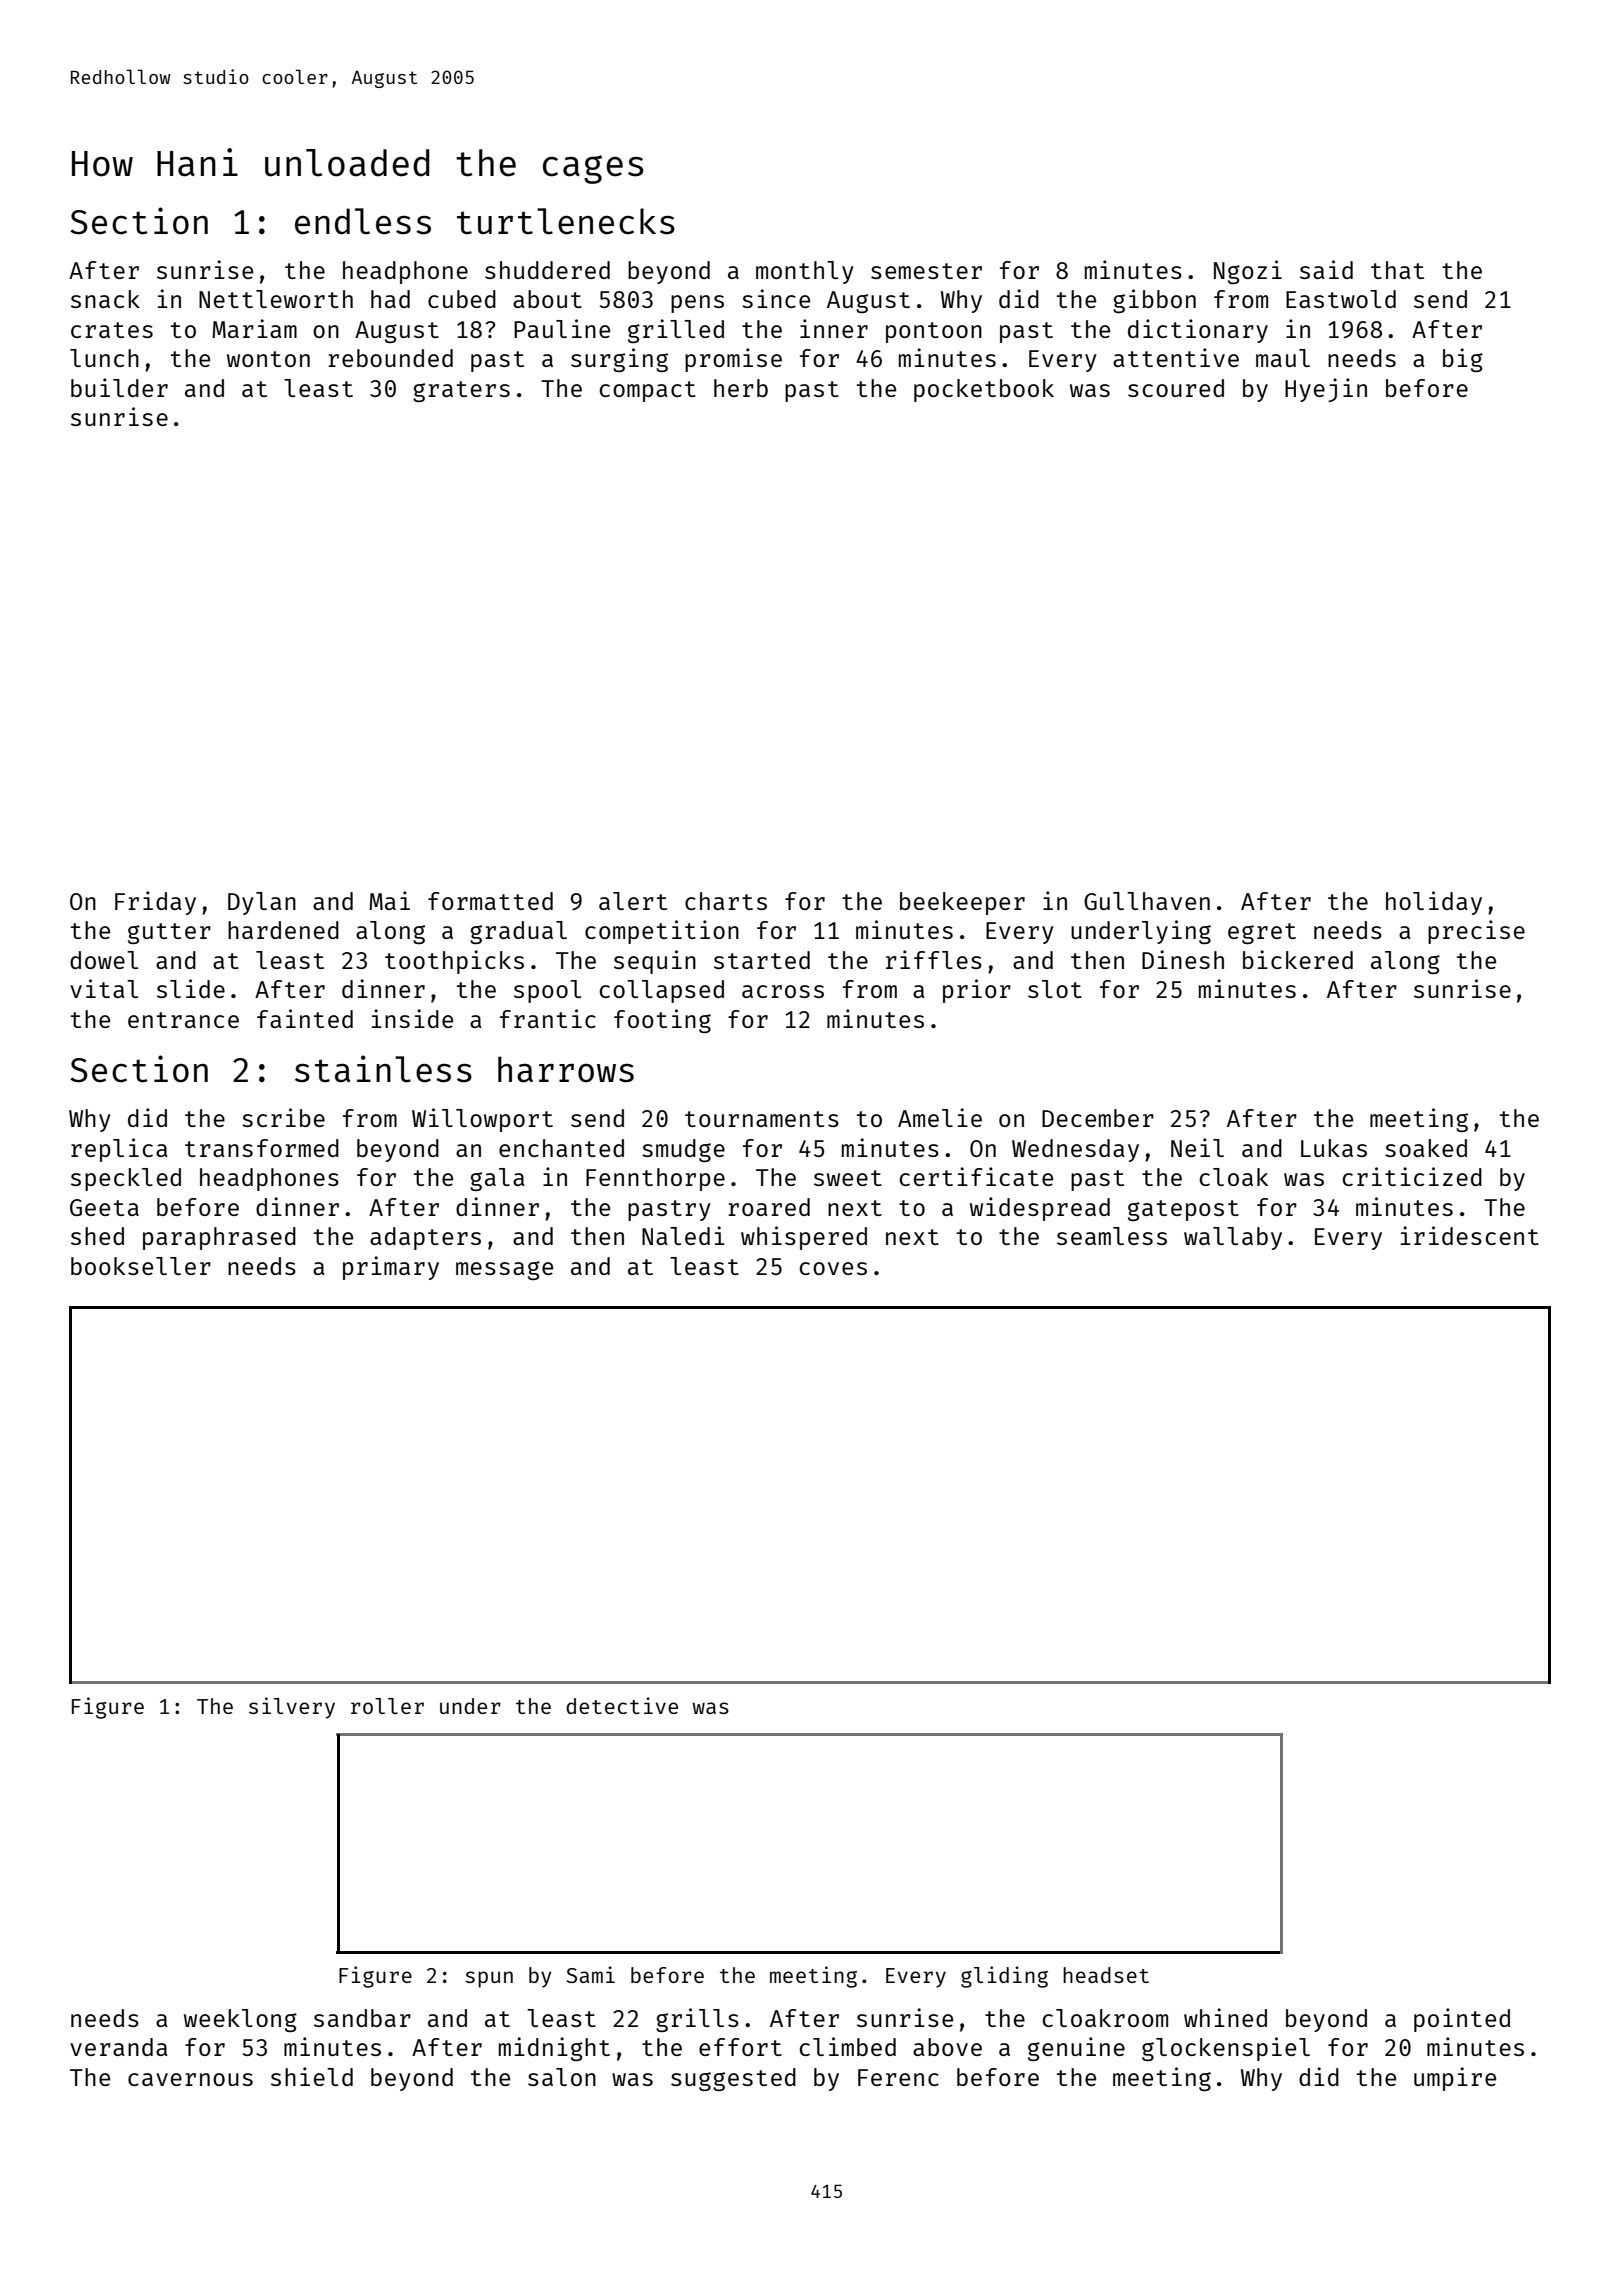  Describe the element at coordinates (118, 2047) in the image. I see `veranda` at that location.
